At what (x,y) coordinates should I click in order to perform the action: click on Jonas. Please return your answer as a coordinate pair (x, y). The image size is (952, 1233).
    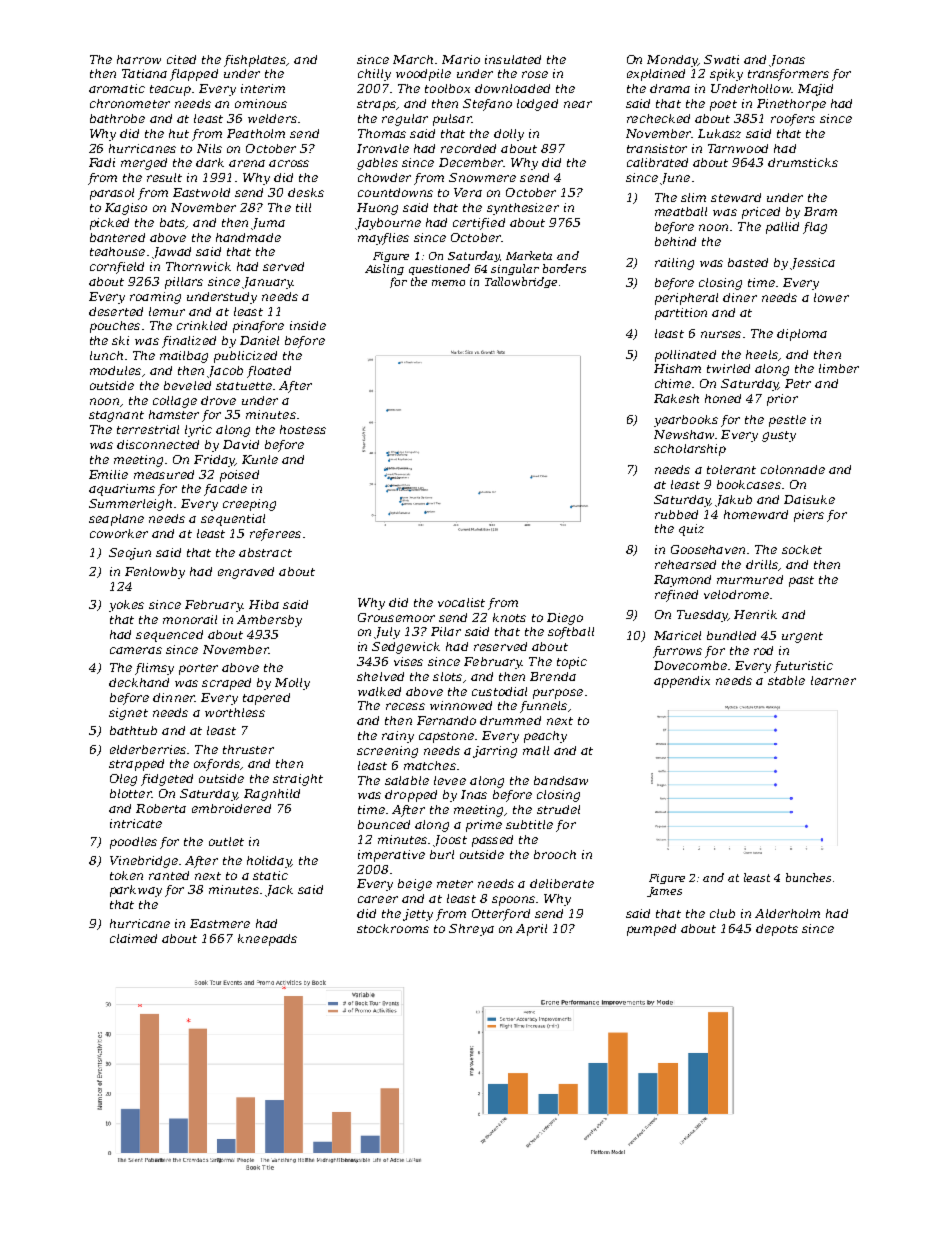
    Looking at the image, I should click on (787, 61).
